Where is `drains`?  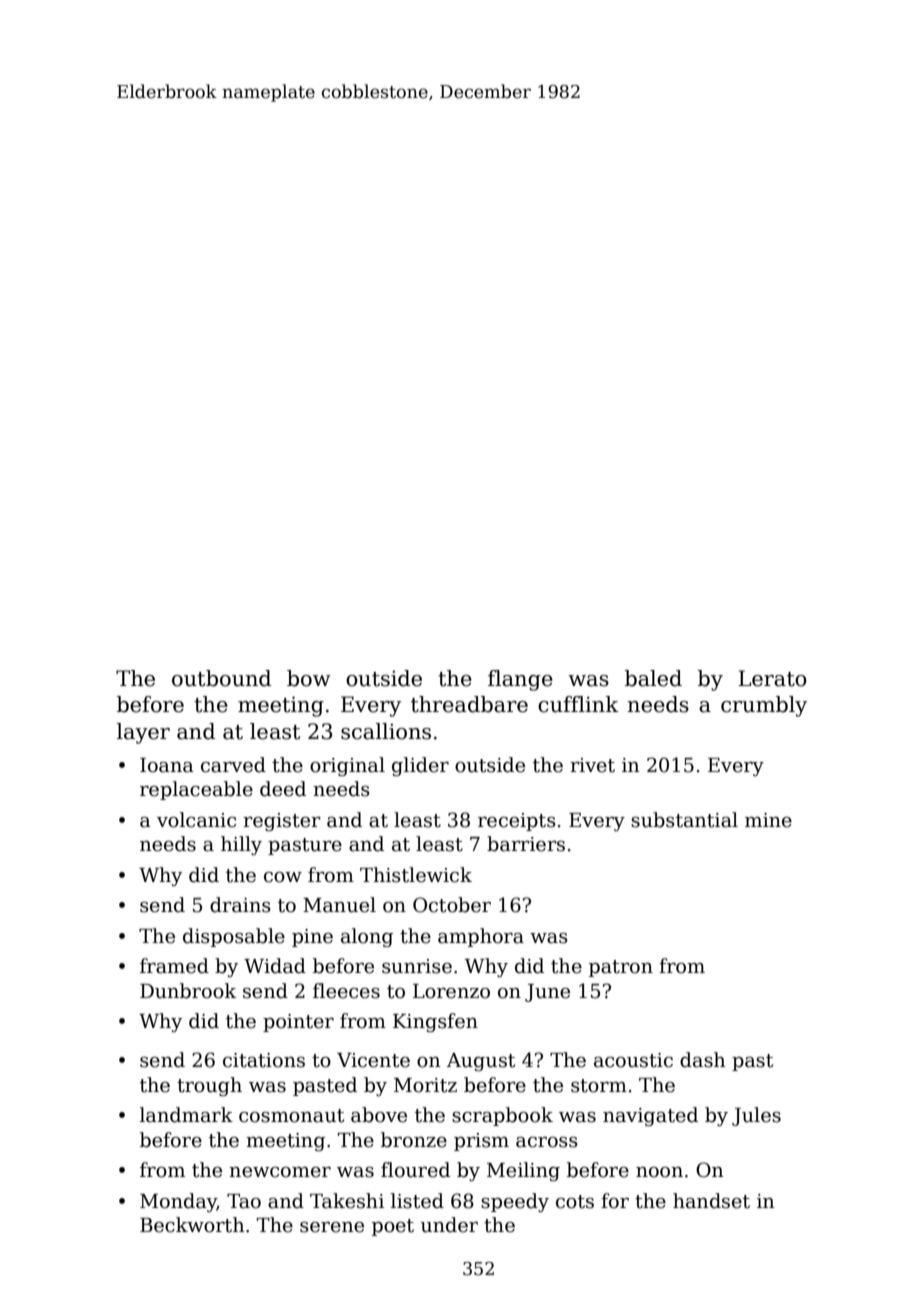 drains is located at coordinates (240, 905).
